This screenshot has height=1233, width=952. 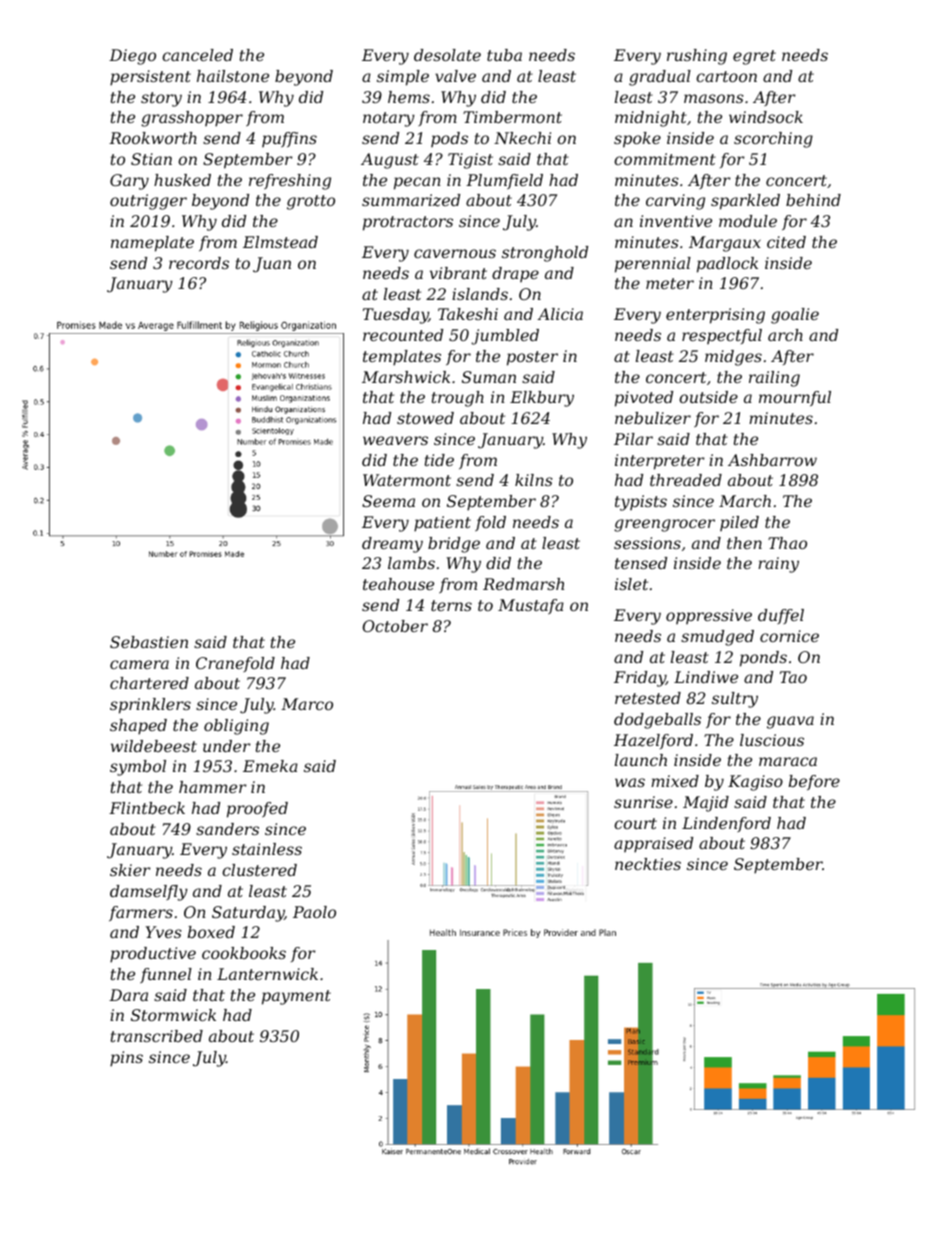 I want to click on Sebastien, so click(x=149, y=642).
